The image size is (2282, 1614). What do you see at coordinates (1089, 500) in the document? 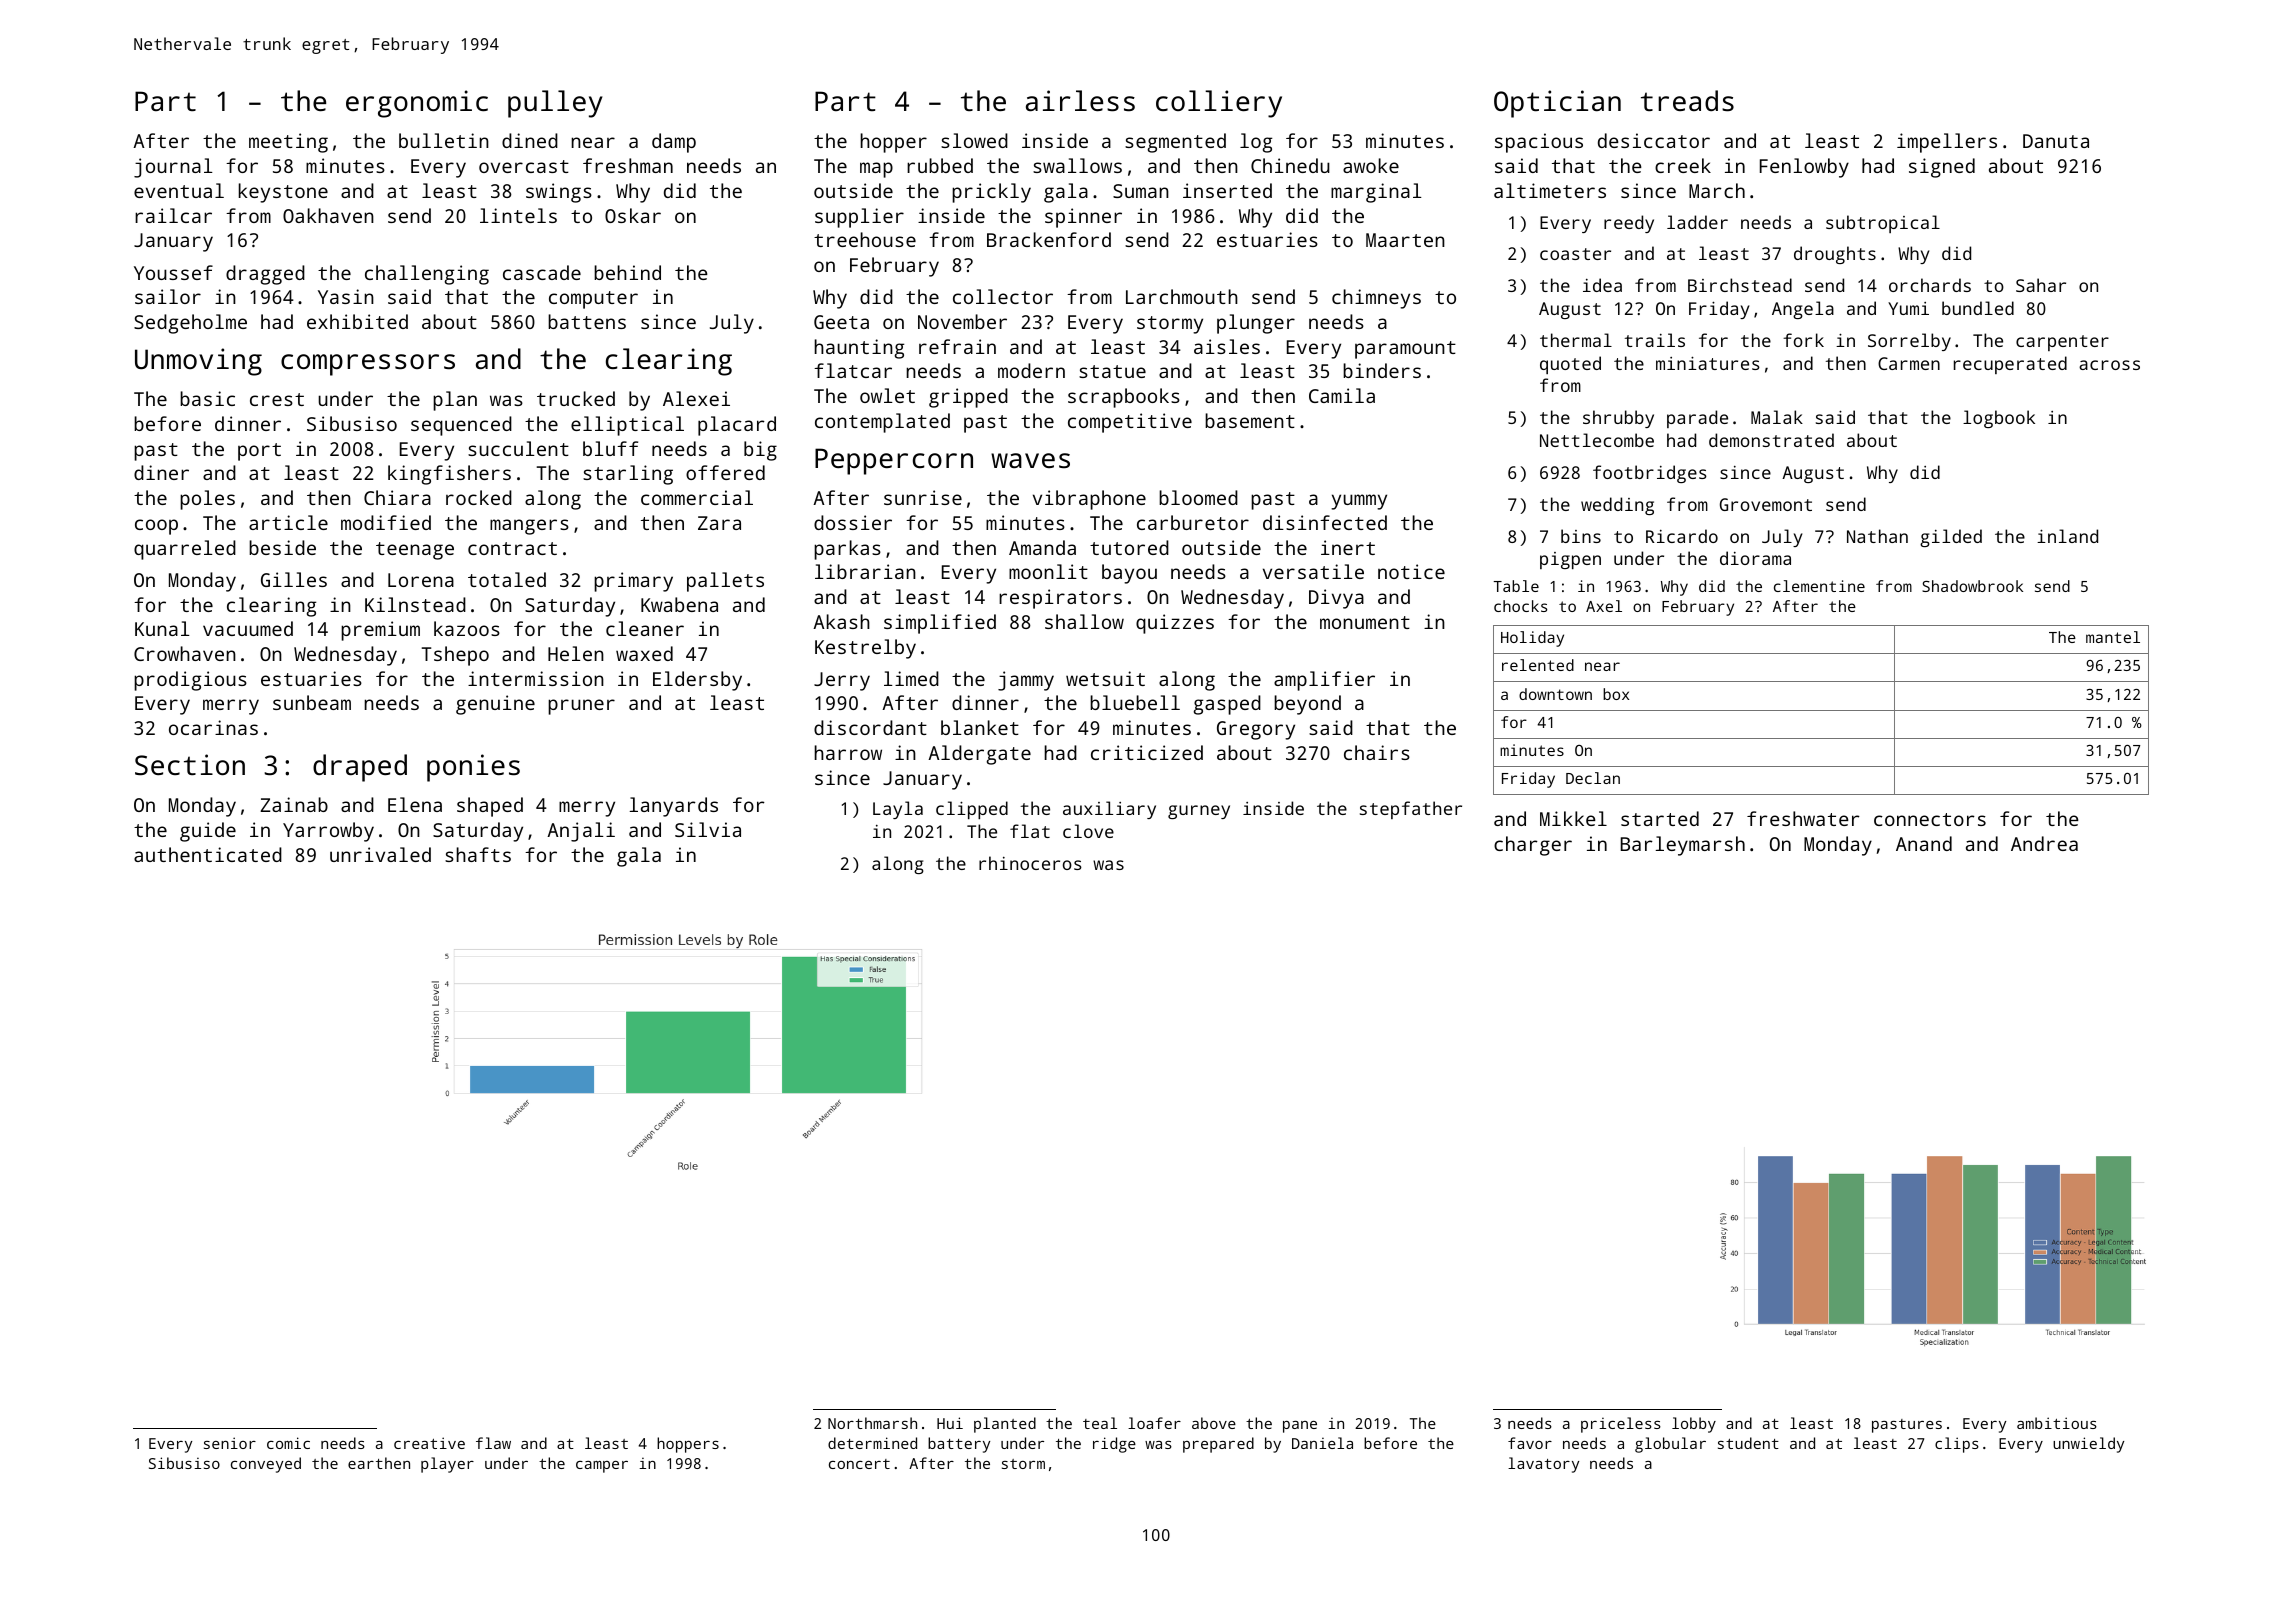
I see `vibraphone` at bounding box center [1089, 500].
